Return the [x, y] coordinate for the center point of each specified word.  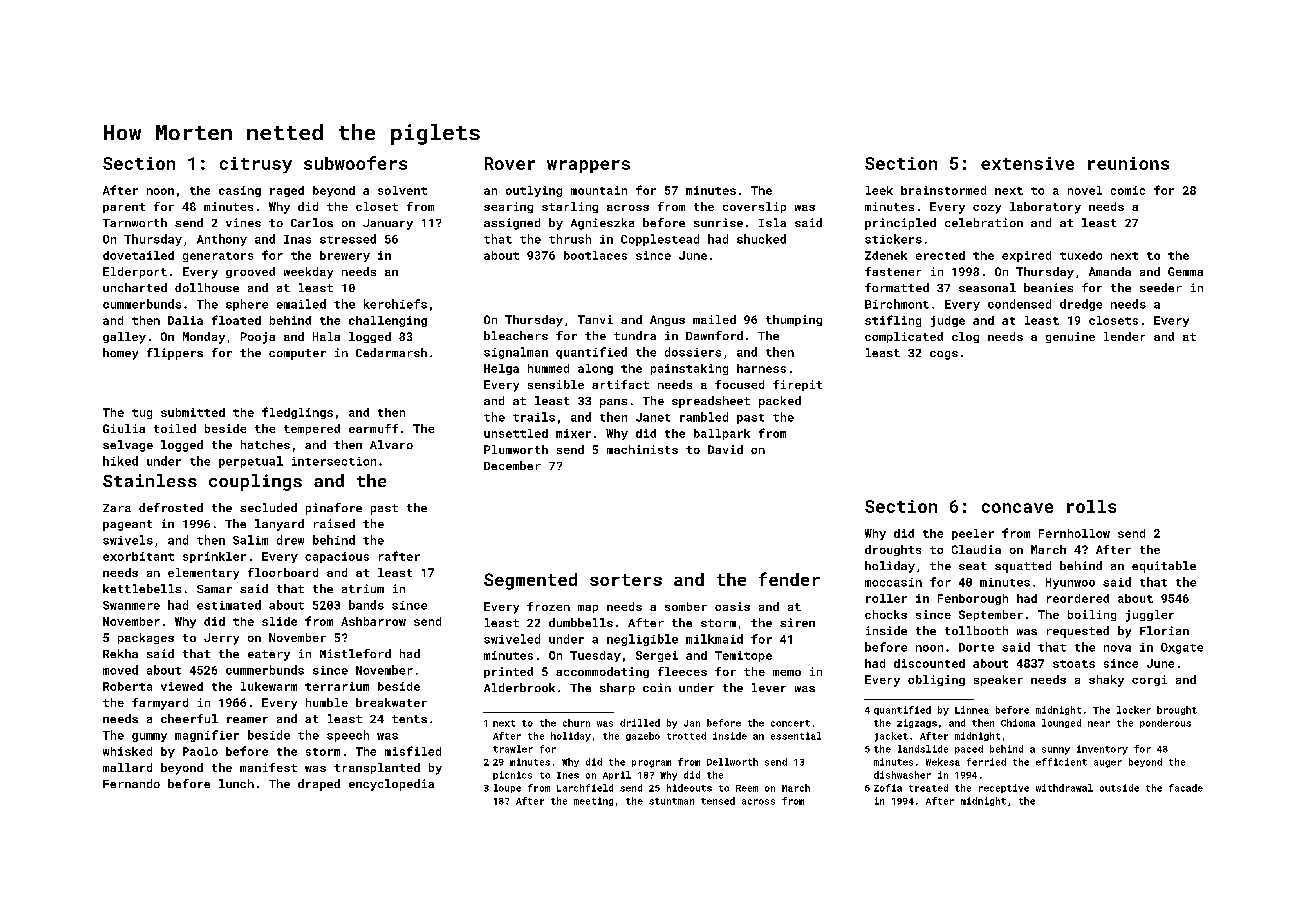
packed [780, 402]
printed [508, 672]
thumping [794, 320]
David [725, 449]
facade [1186, 788]
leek [879, 190]
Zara [117, 508]
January [388, 224]
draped [319, 785]
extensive [1027, 163]
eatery [269, 655]
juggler [1150, 616]
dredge [1081, 305]
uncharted [135, 287]
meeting [593, 801]
